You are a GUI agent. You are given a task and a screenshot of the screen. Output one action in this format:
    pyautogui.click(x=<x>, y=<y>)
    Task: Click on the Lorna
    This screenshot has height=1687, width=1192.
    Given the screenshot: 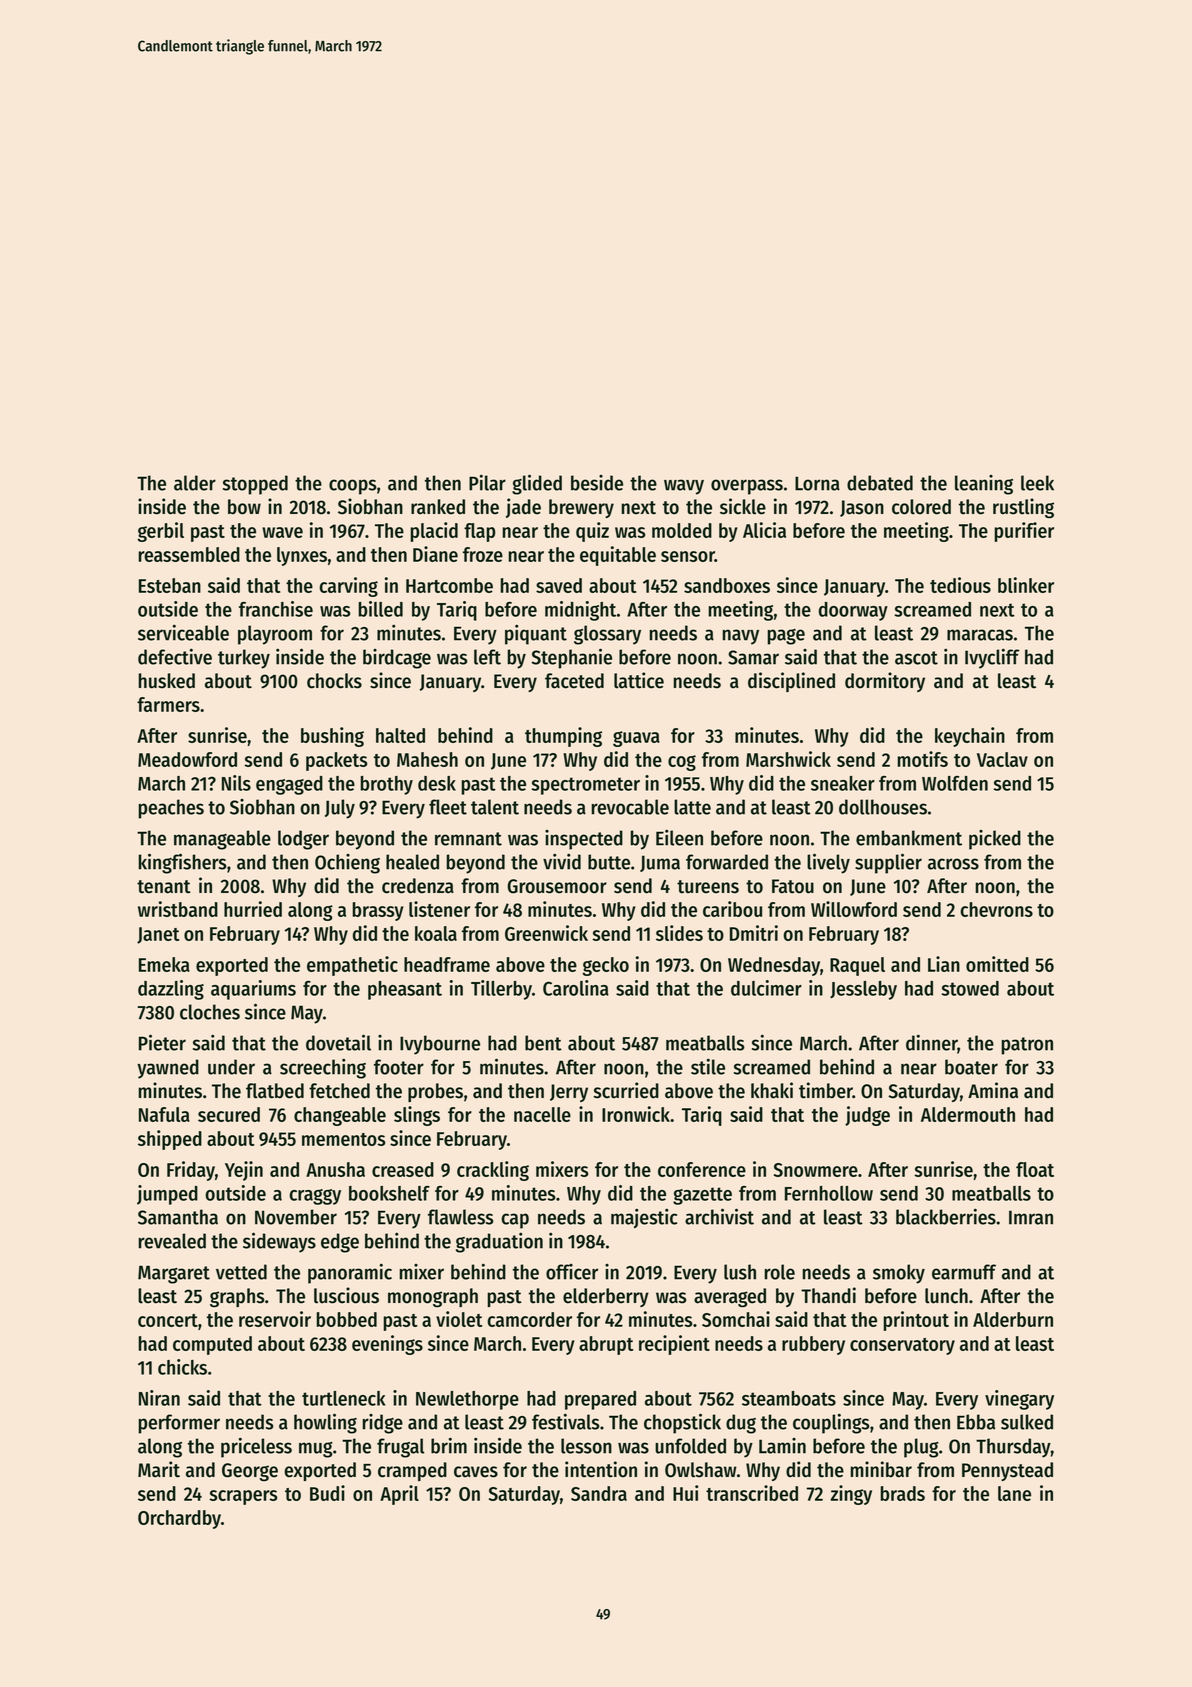 What is the action you would take?
    pyautogui.click(x=817, y=483)
